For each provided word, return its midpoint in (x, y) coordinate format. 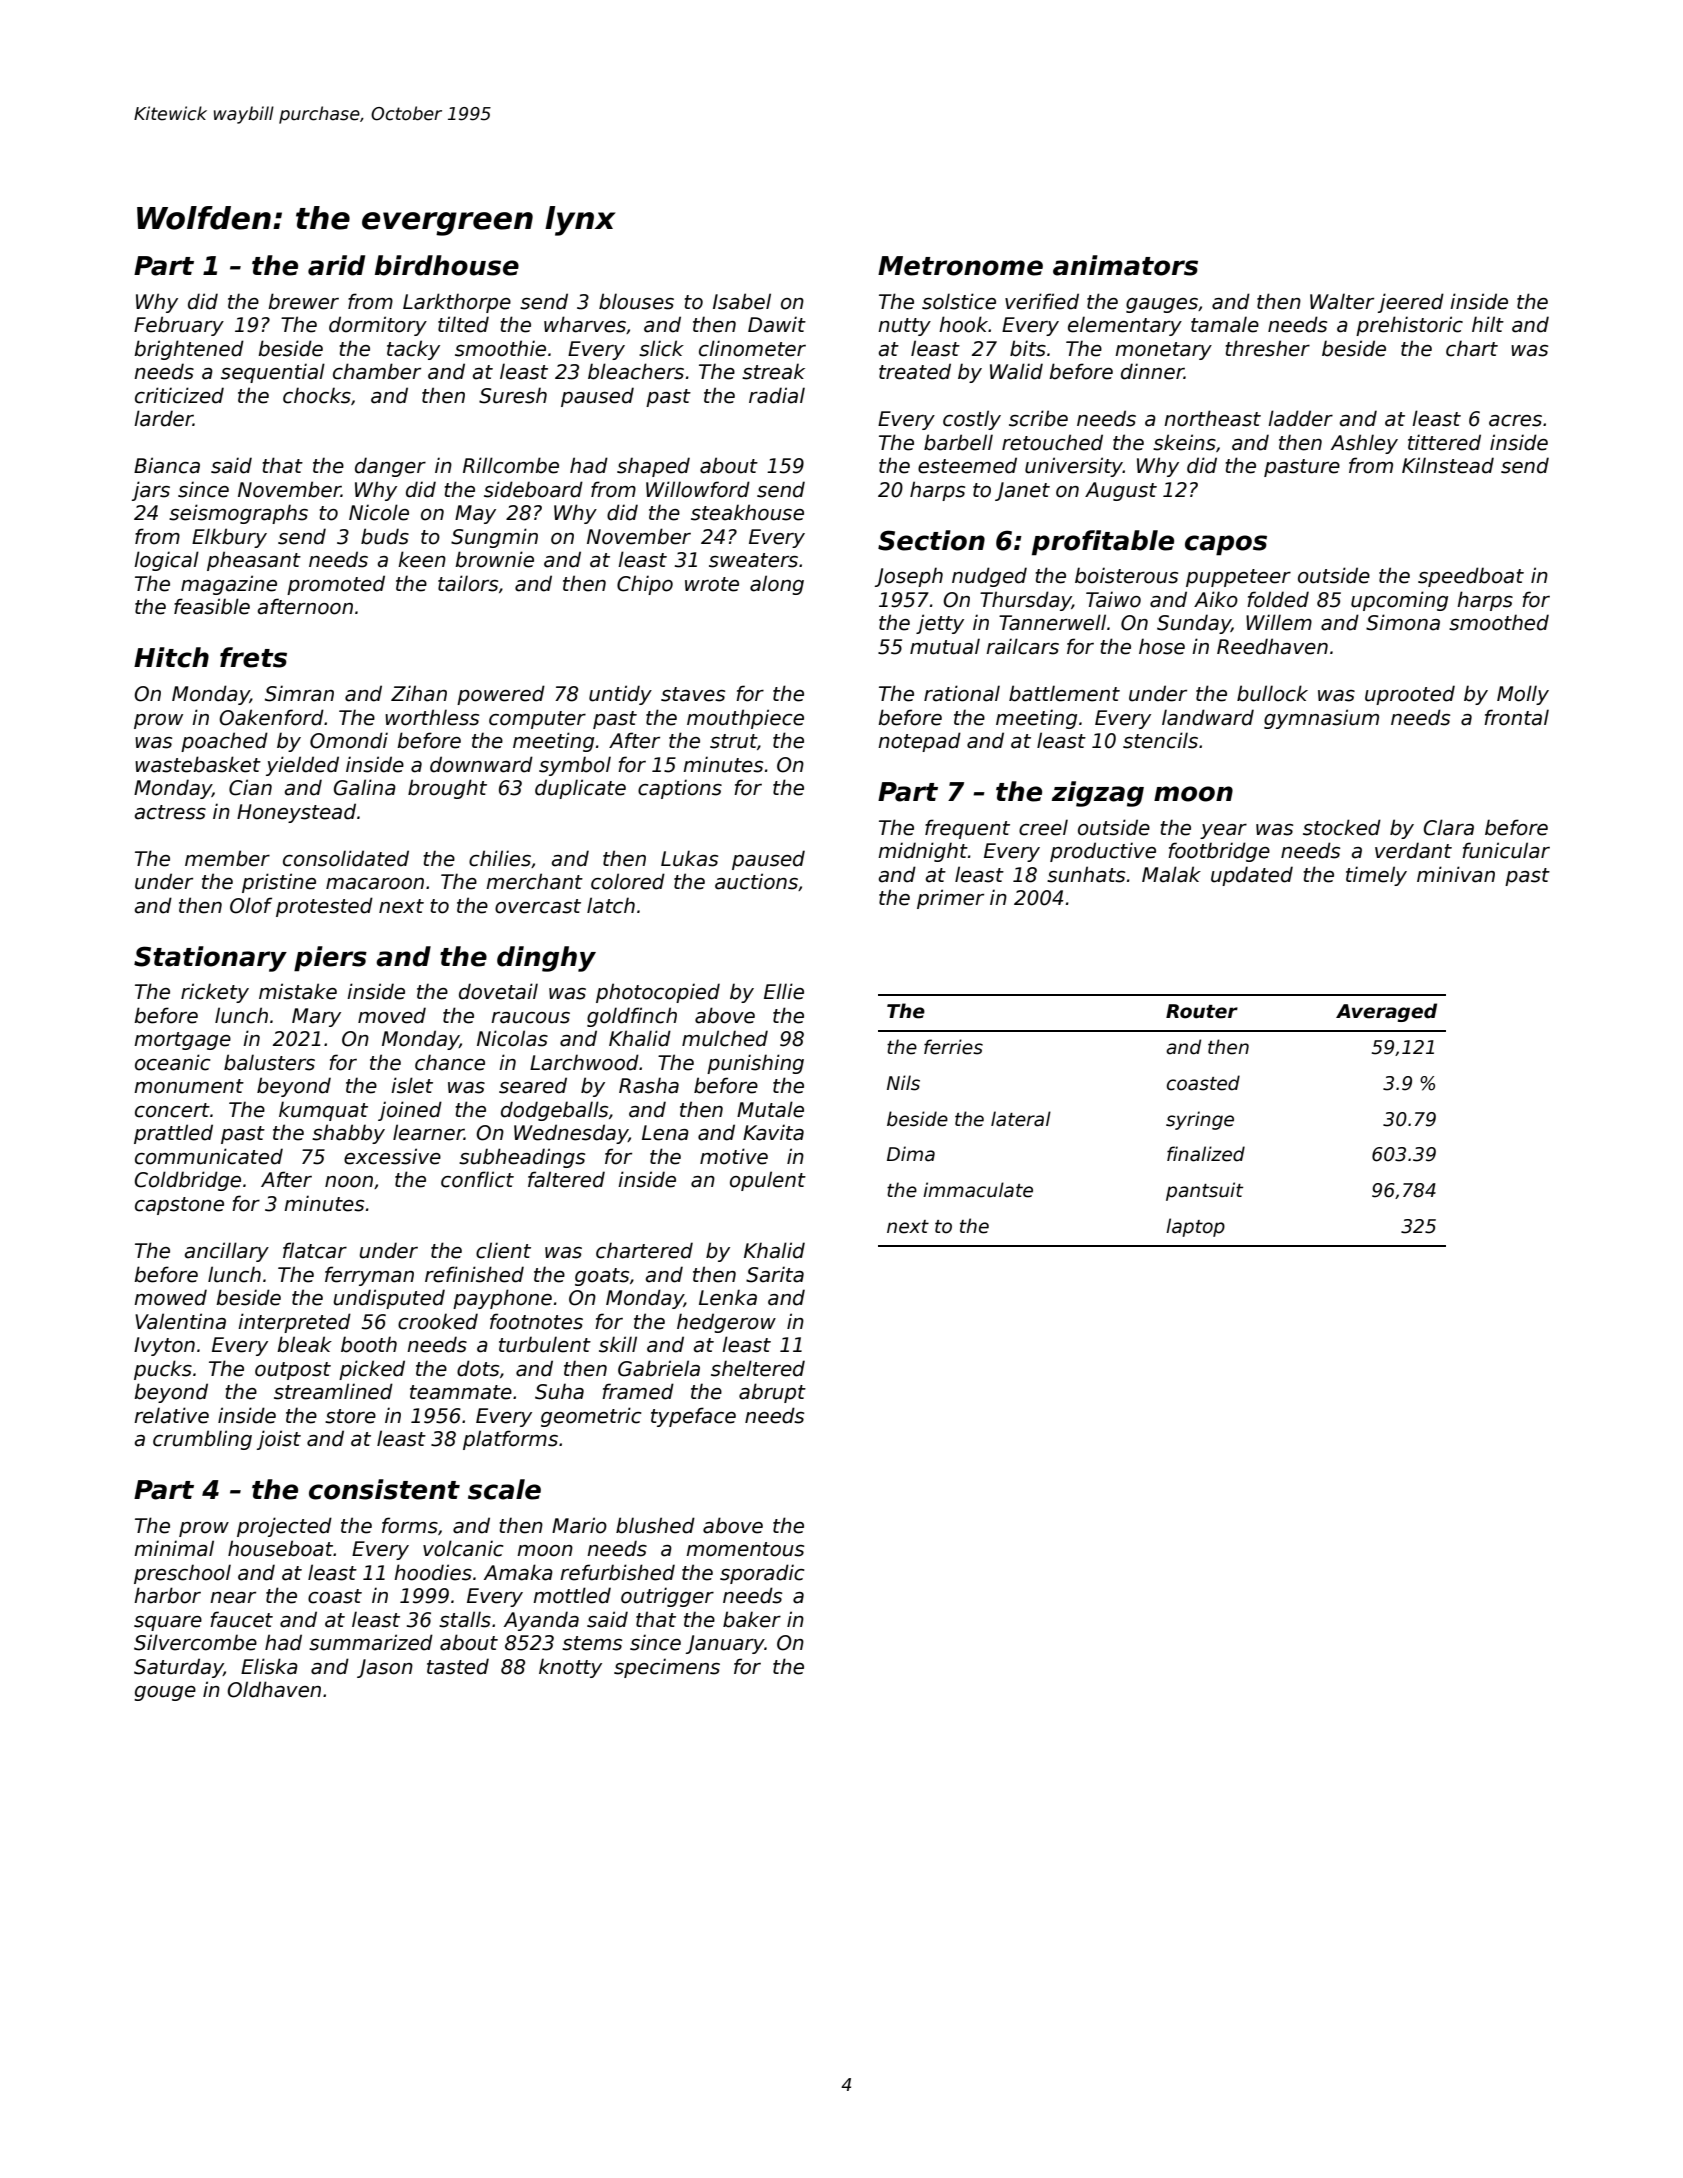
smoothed (1499, 622)
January (725, 1644)
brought (447, 789)
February (179, 326)
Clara (1449, 827)
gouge (165, 1693)
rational (962, 693)
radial (777, 395)
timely (1376, 876)
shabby (348, 1134)
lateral (1021, 1119)
